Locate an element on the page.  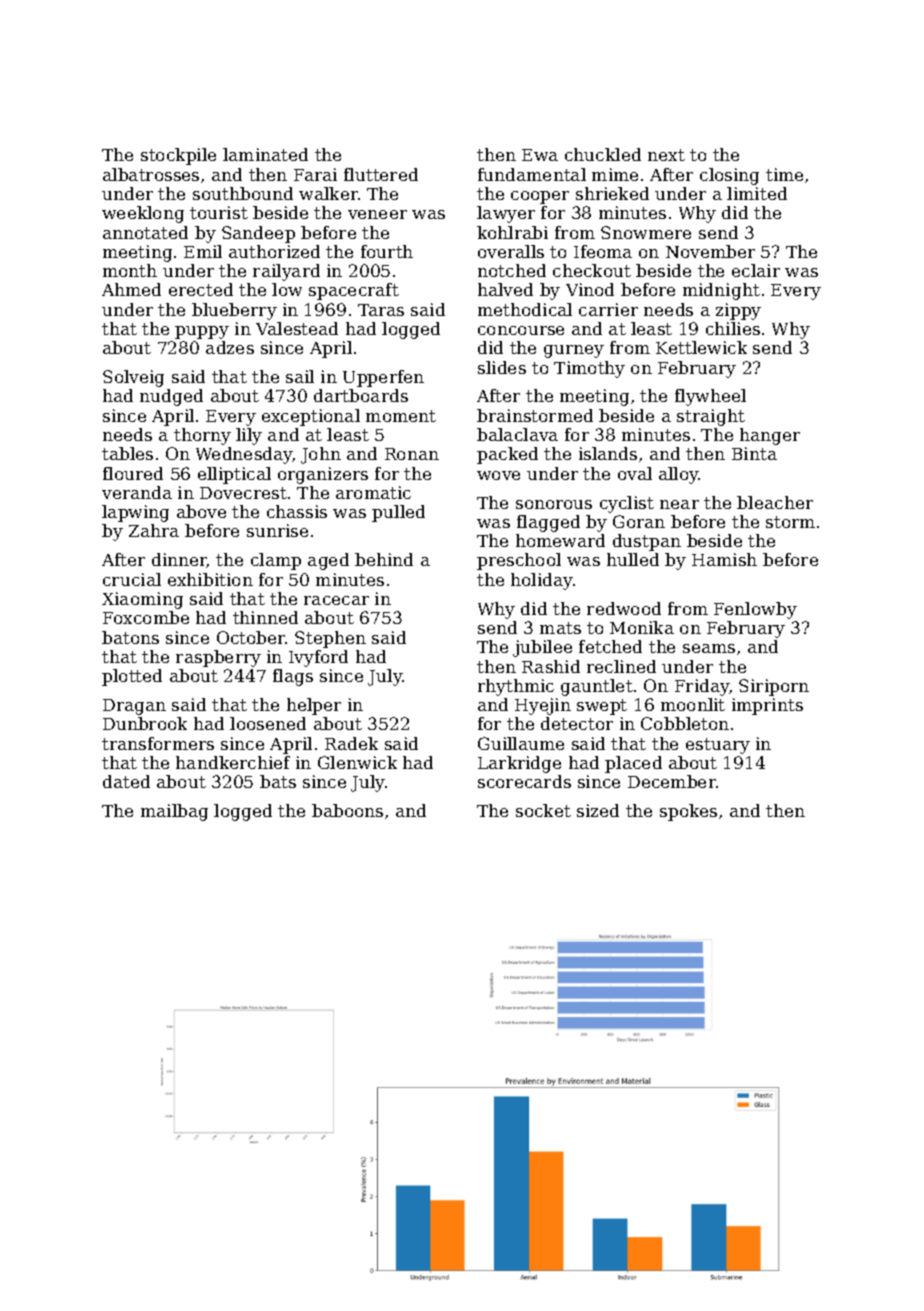
fluttered is located at coordinates (381, 174).
